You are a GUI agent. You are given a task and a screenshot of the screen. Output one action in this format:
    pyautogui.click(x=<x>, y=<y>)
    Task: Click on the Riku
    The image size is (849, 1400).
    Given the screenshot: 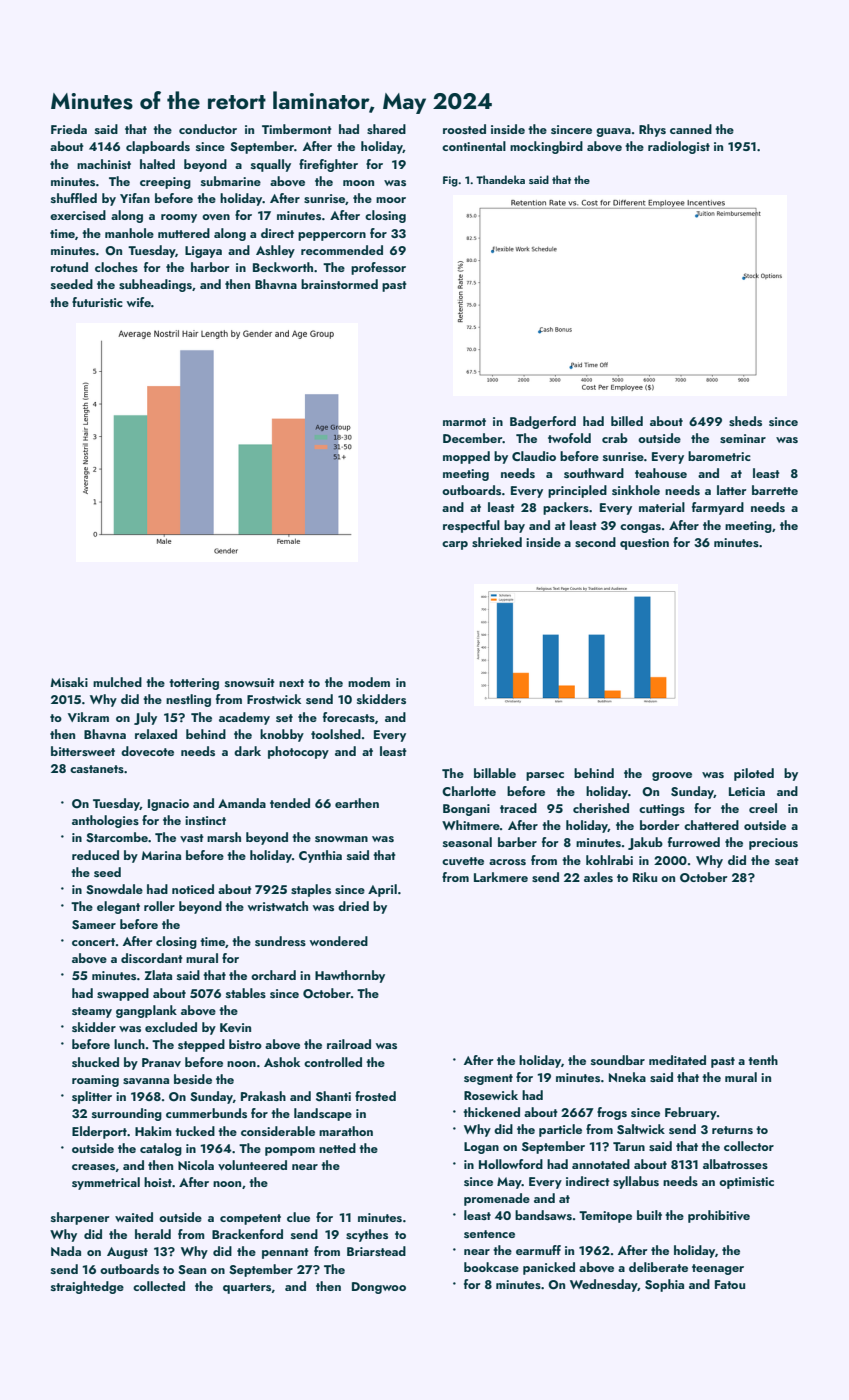 What is the action you would take?
    pyautogui.click(x=645, y=877)
